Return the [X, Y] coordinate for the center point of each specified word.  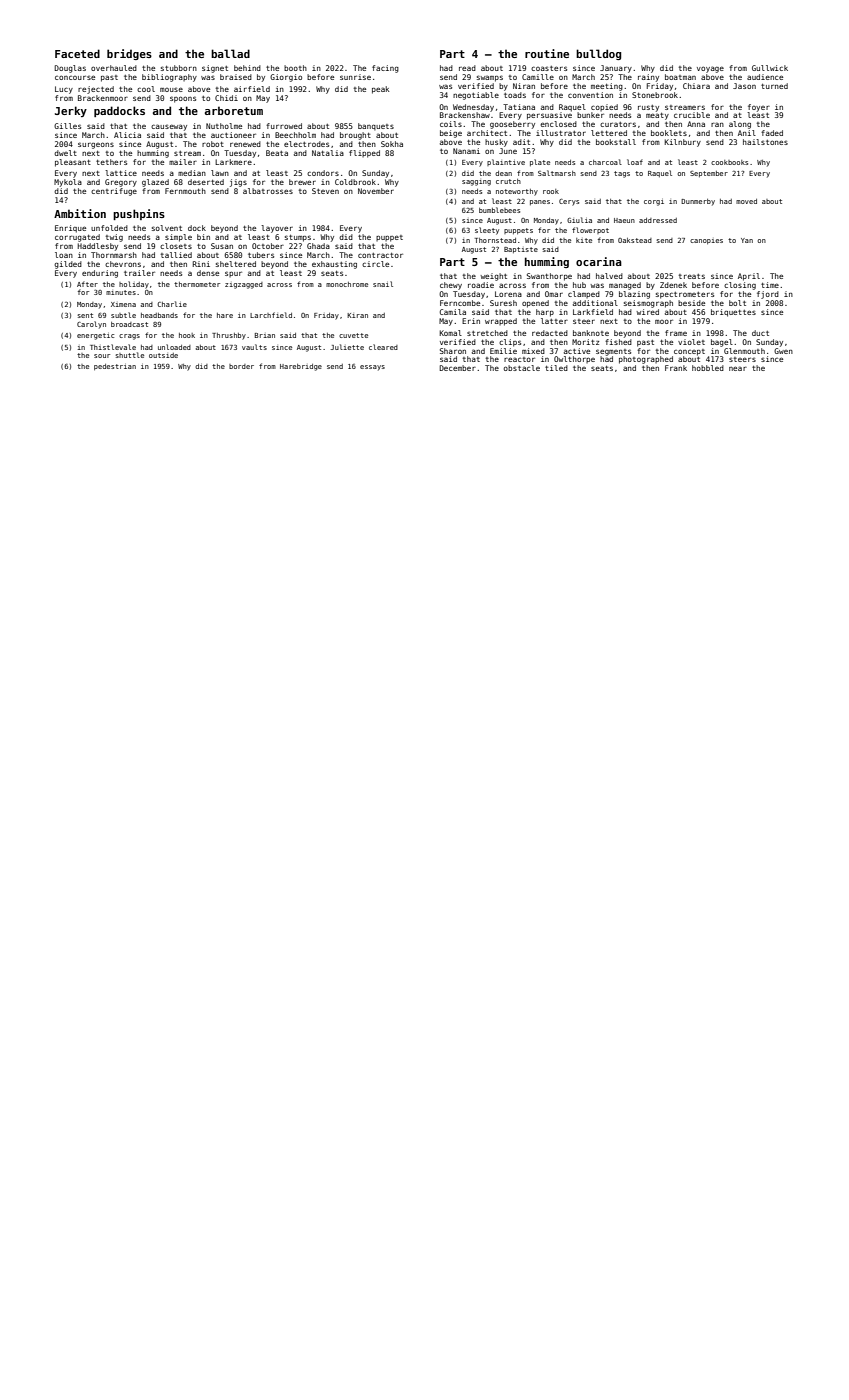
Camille [538, 77]
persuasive [549, 116]
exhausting [334, 265]
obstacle [522, 368]
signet [215, 69]
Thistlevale [113, 347]
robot [213, 144]
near [738, 368]
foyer [759, 108]
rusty [648, 108]
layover [277, 229]
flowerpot [590, 230]
